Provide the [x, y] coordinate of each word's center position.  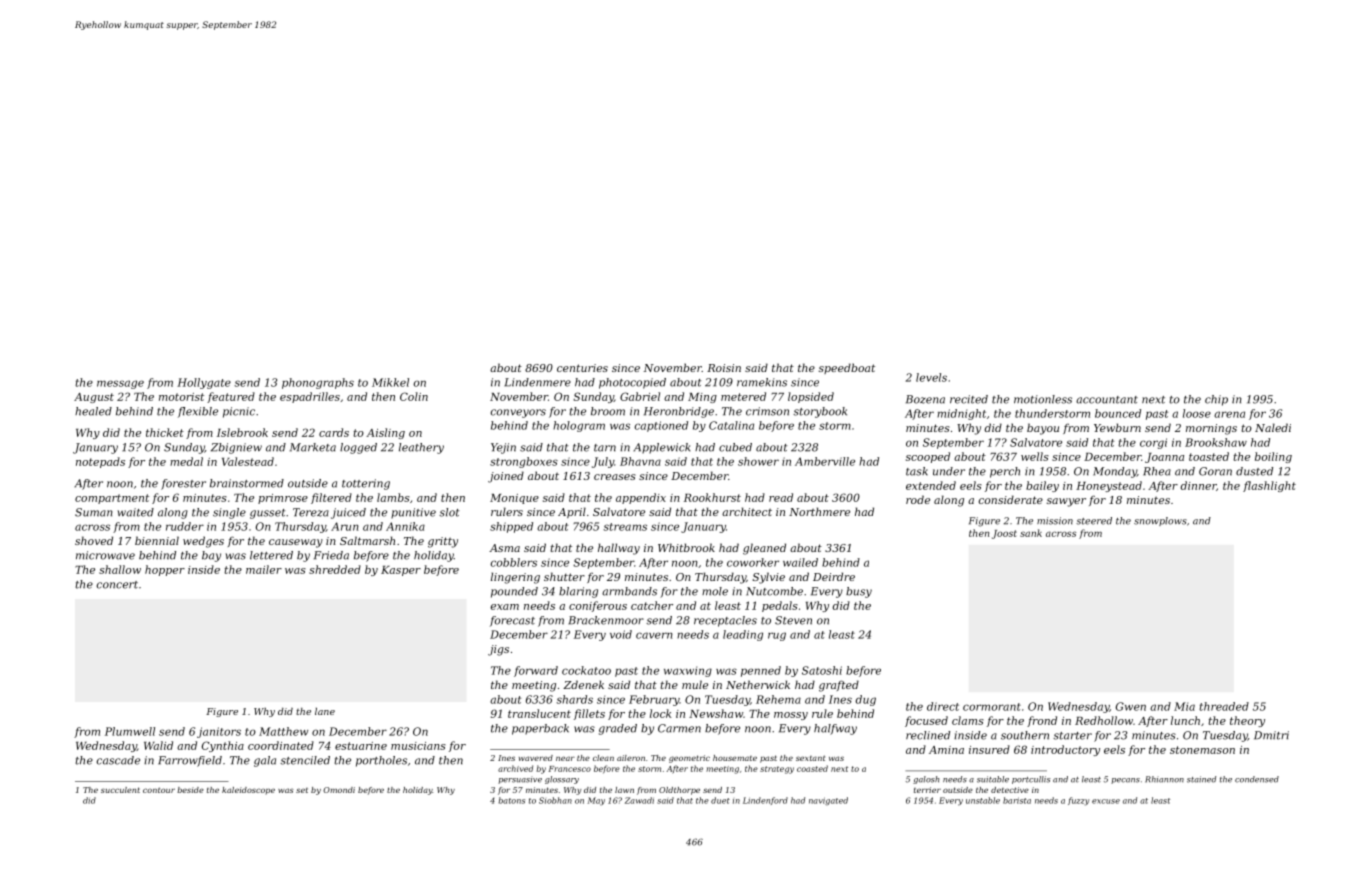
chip [1216, 400]
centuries [582, 368]
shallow [120, 569]
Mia [1184, 706]
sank [1031, 533]
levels [931, 377]
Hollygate [204, 383]
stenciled [305, 760]
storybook [820, 412]
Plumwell [130, 731]
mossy [791, 716]
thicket [165, 432]
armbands [629, 591]
